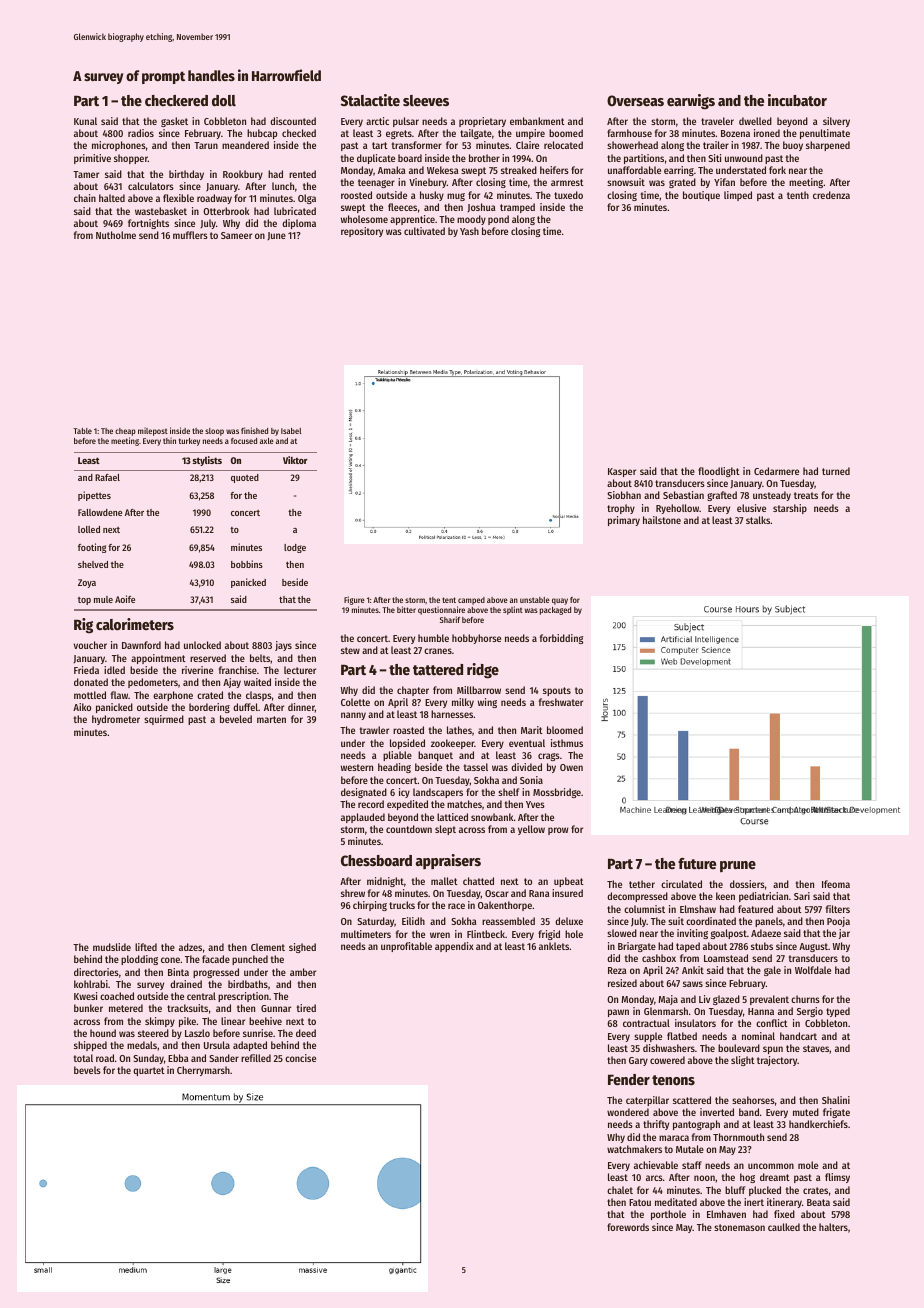 Image resolution: width=924 pixels, height=1308 pixels. I want to click on mufflers, so click(190, 235).
